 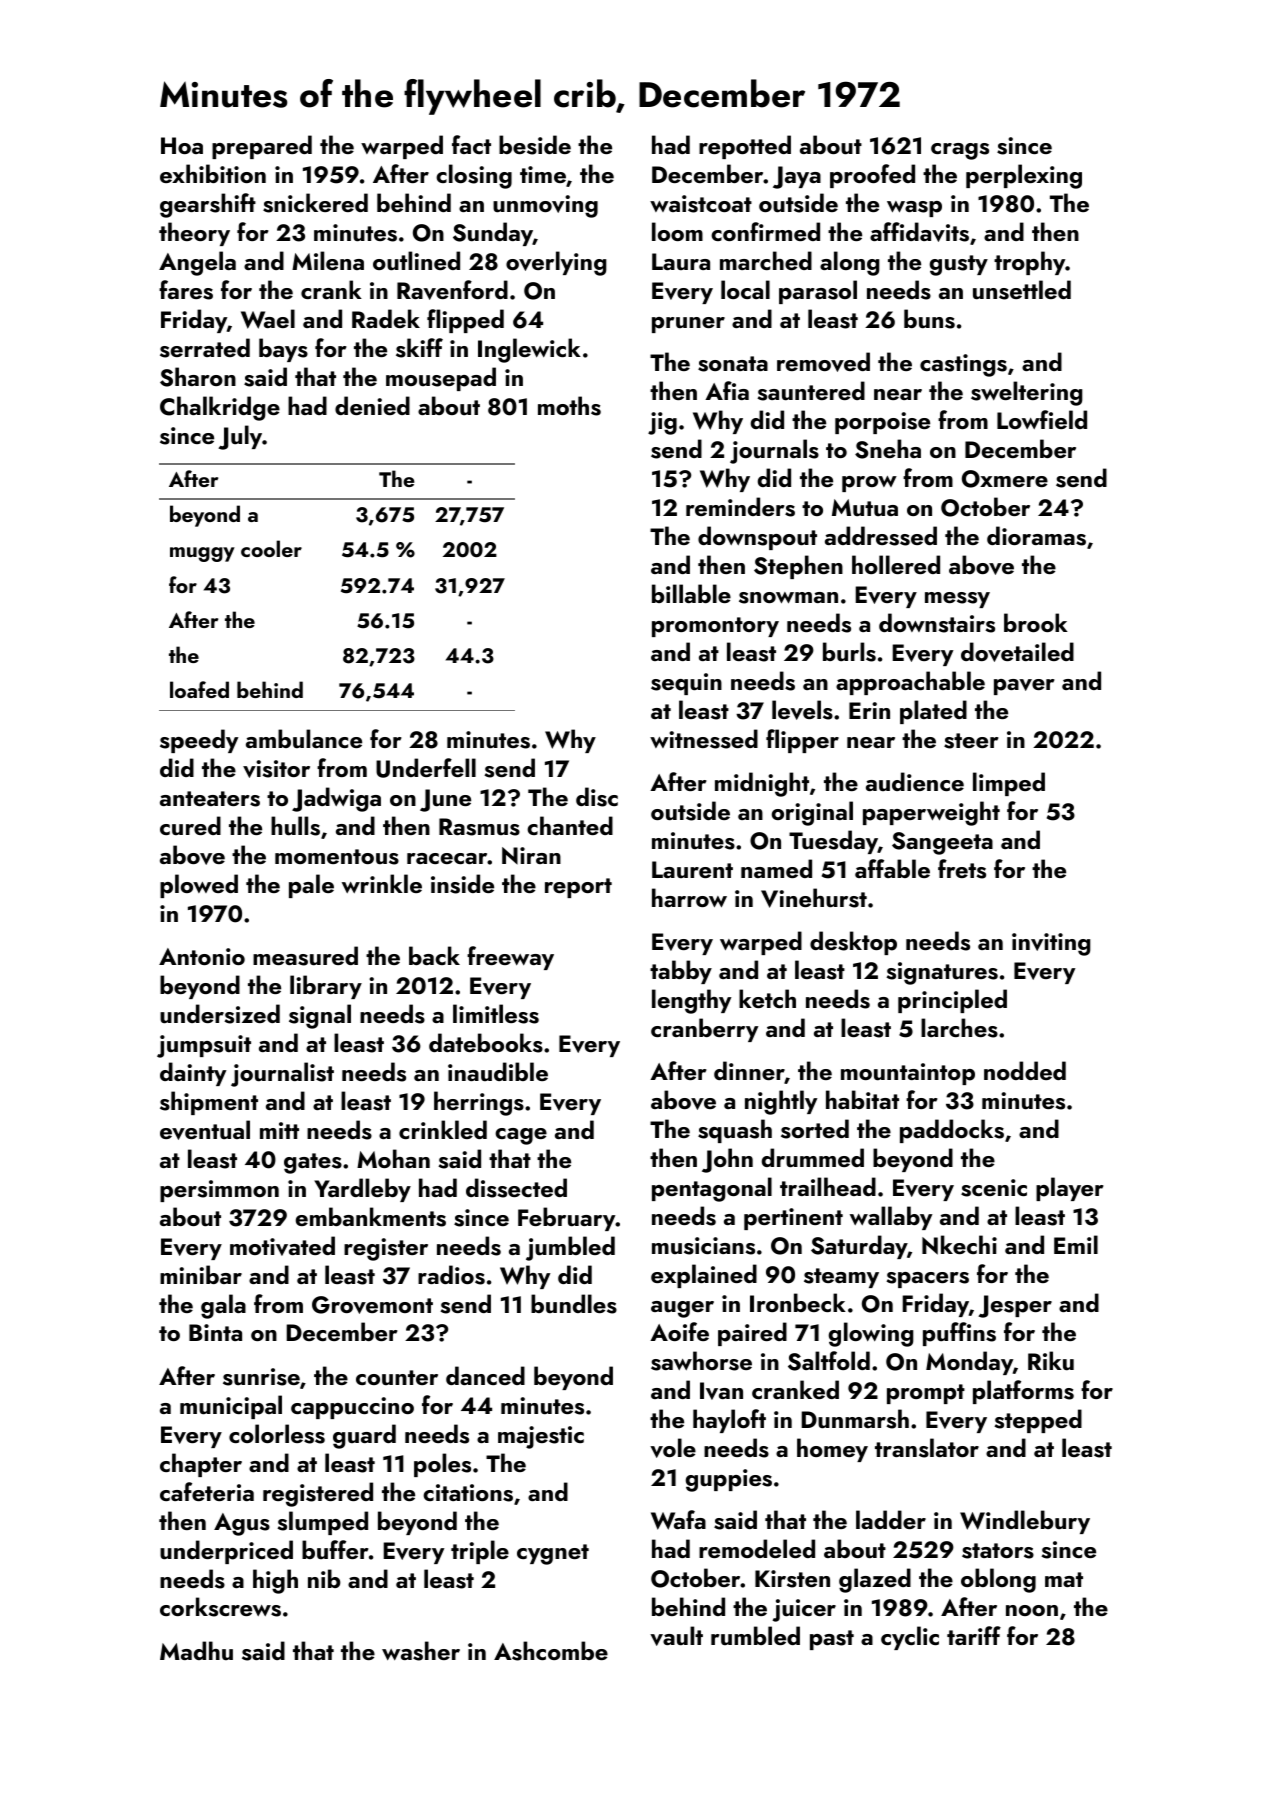 I want to click on Inglewick, so click(x=529, y=350).
